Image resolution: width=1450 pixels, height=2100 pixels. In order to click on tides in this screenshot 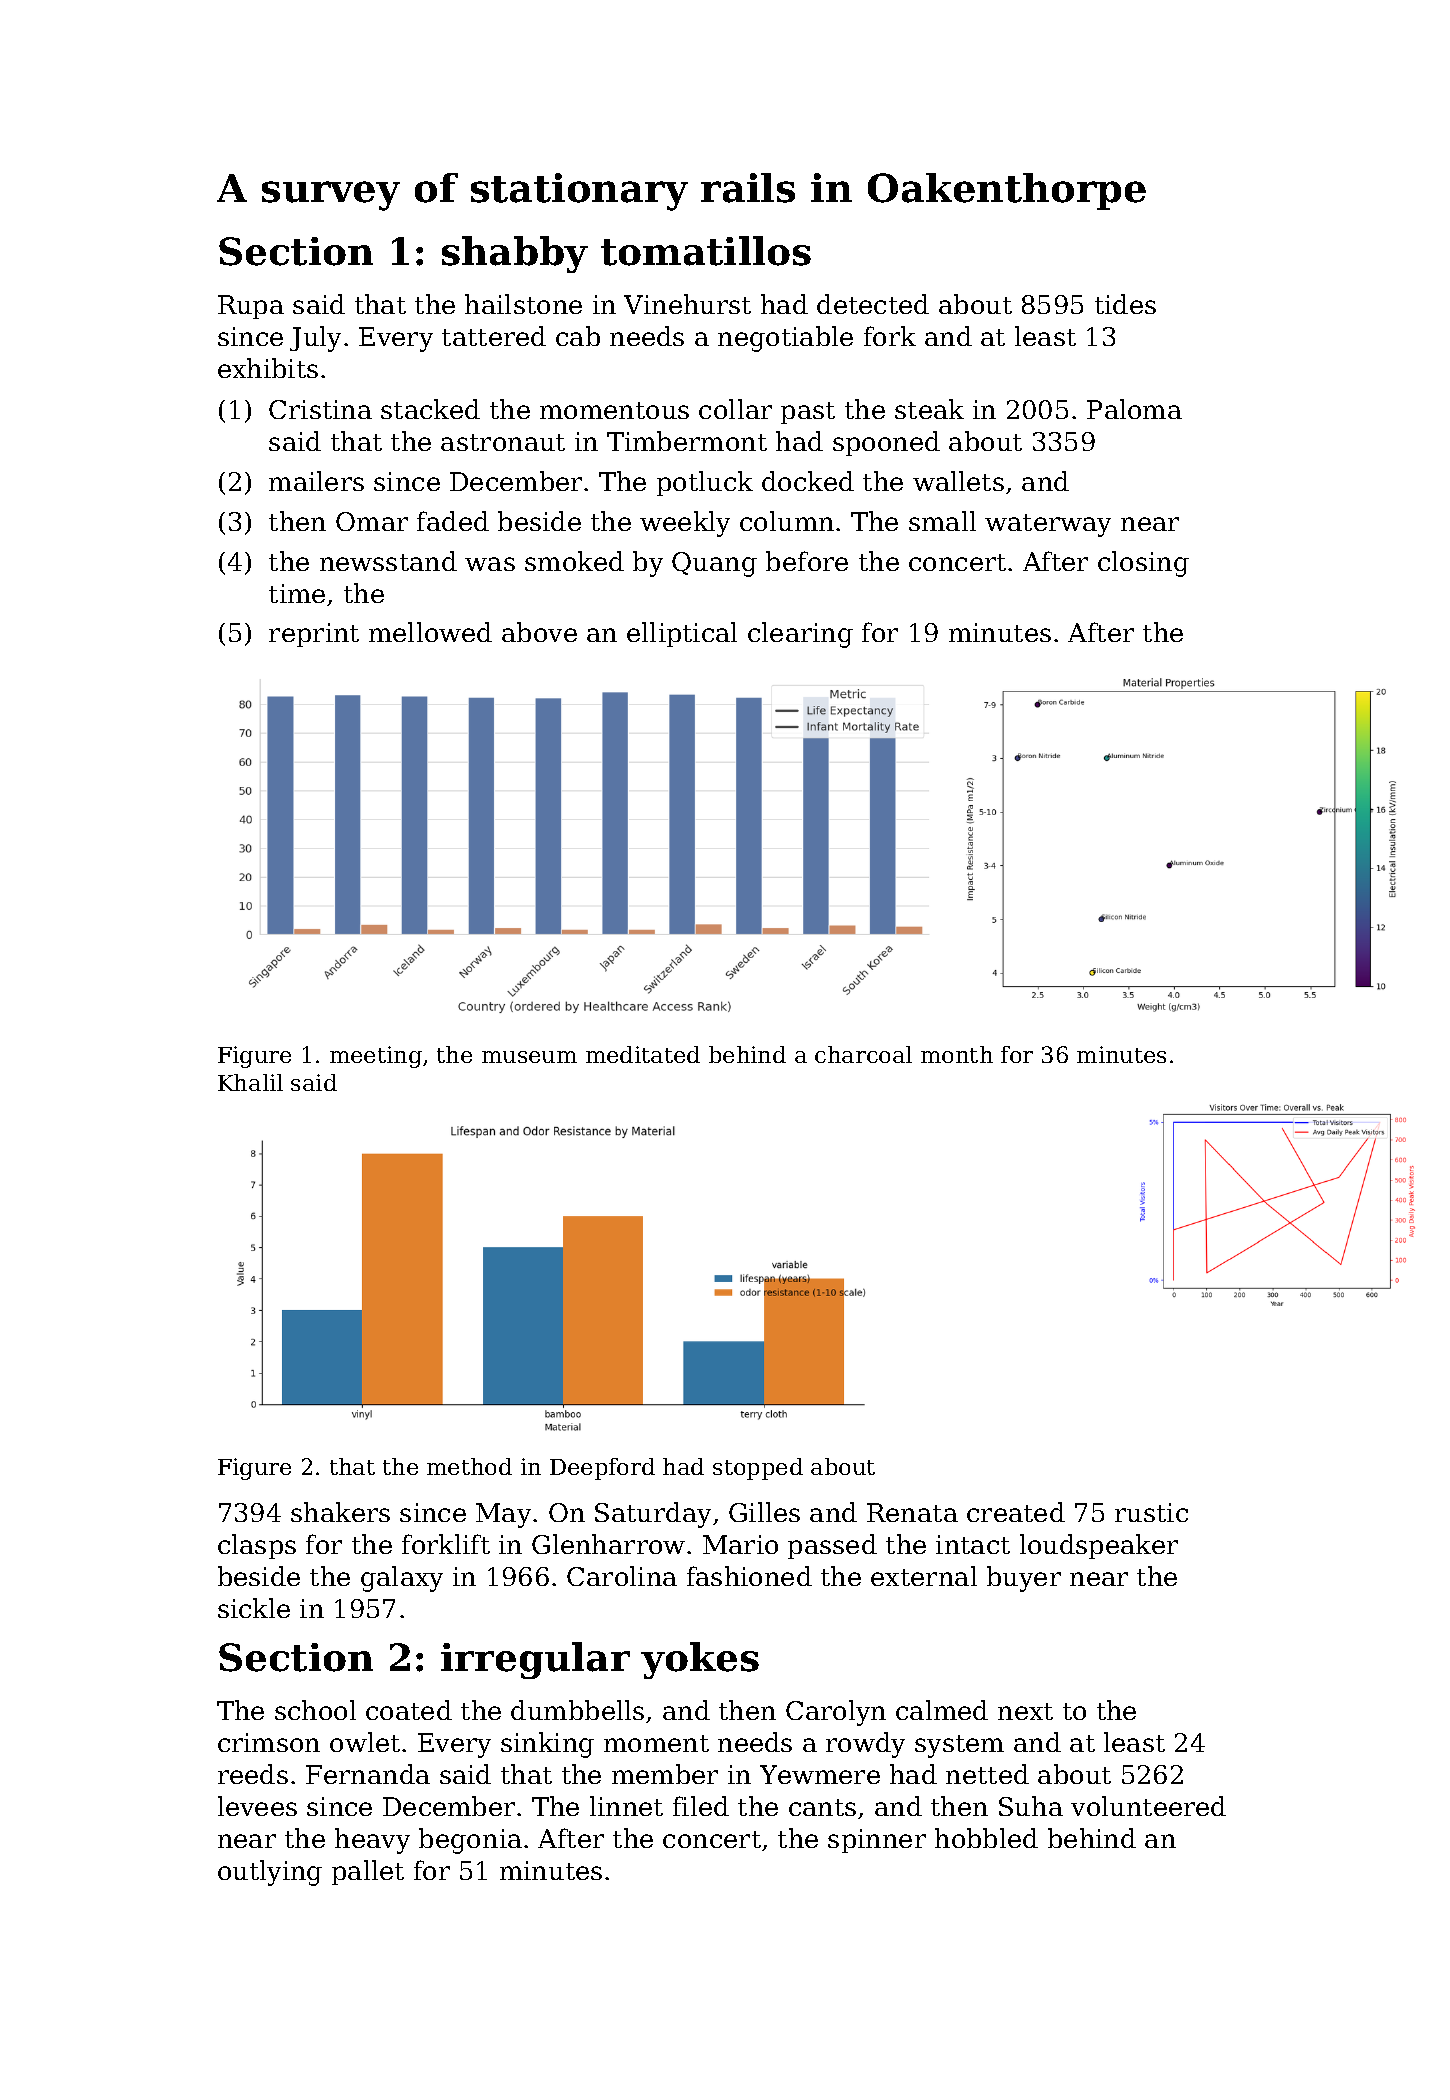, I will do `click(1125, 304)`.
